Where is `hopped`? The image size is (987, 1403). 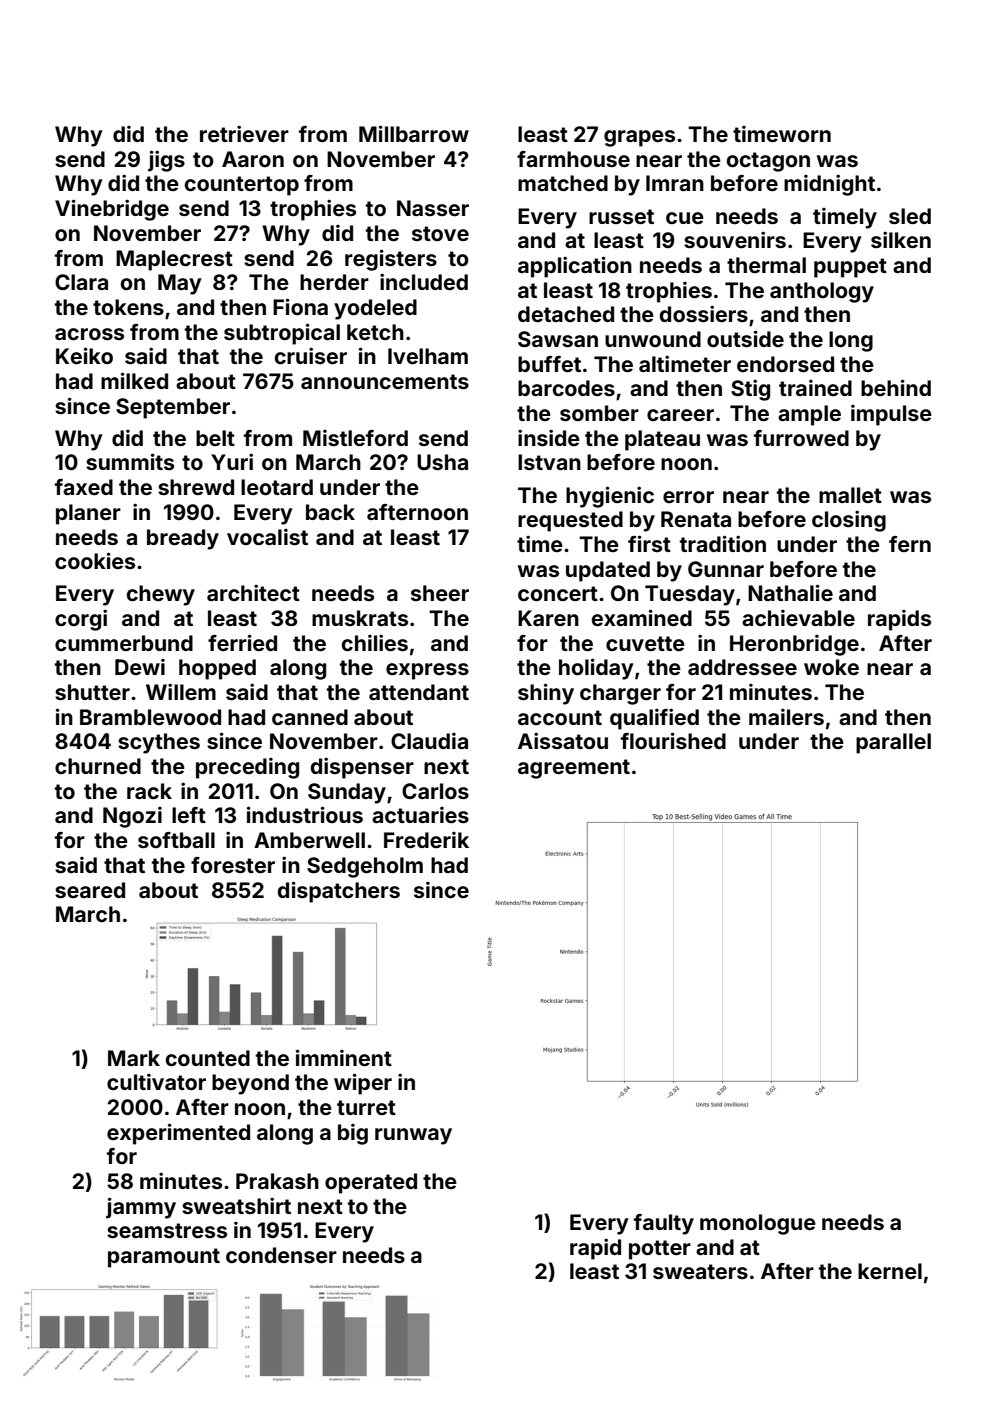 hopped is located at coordinates (217, 669).
